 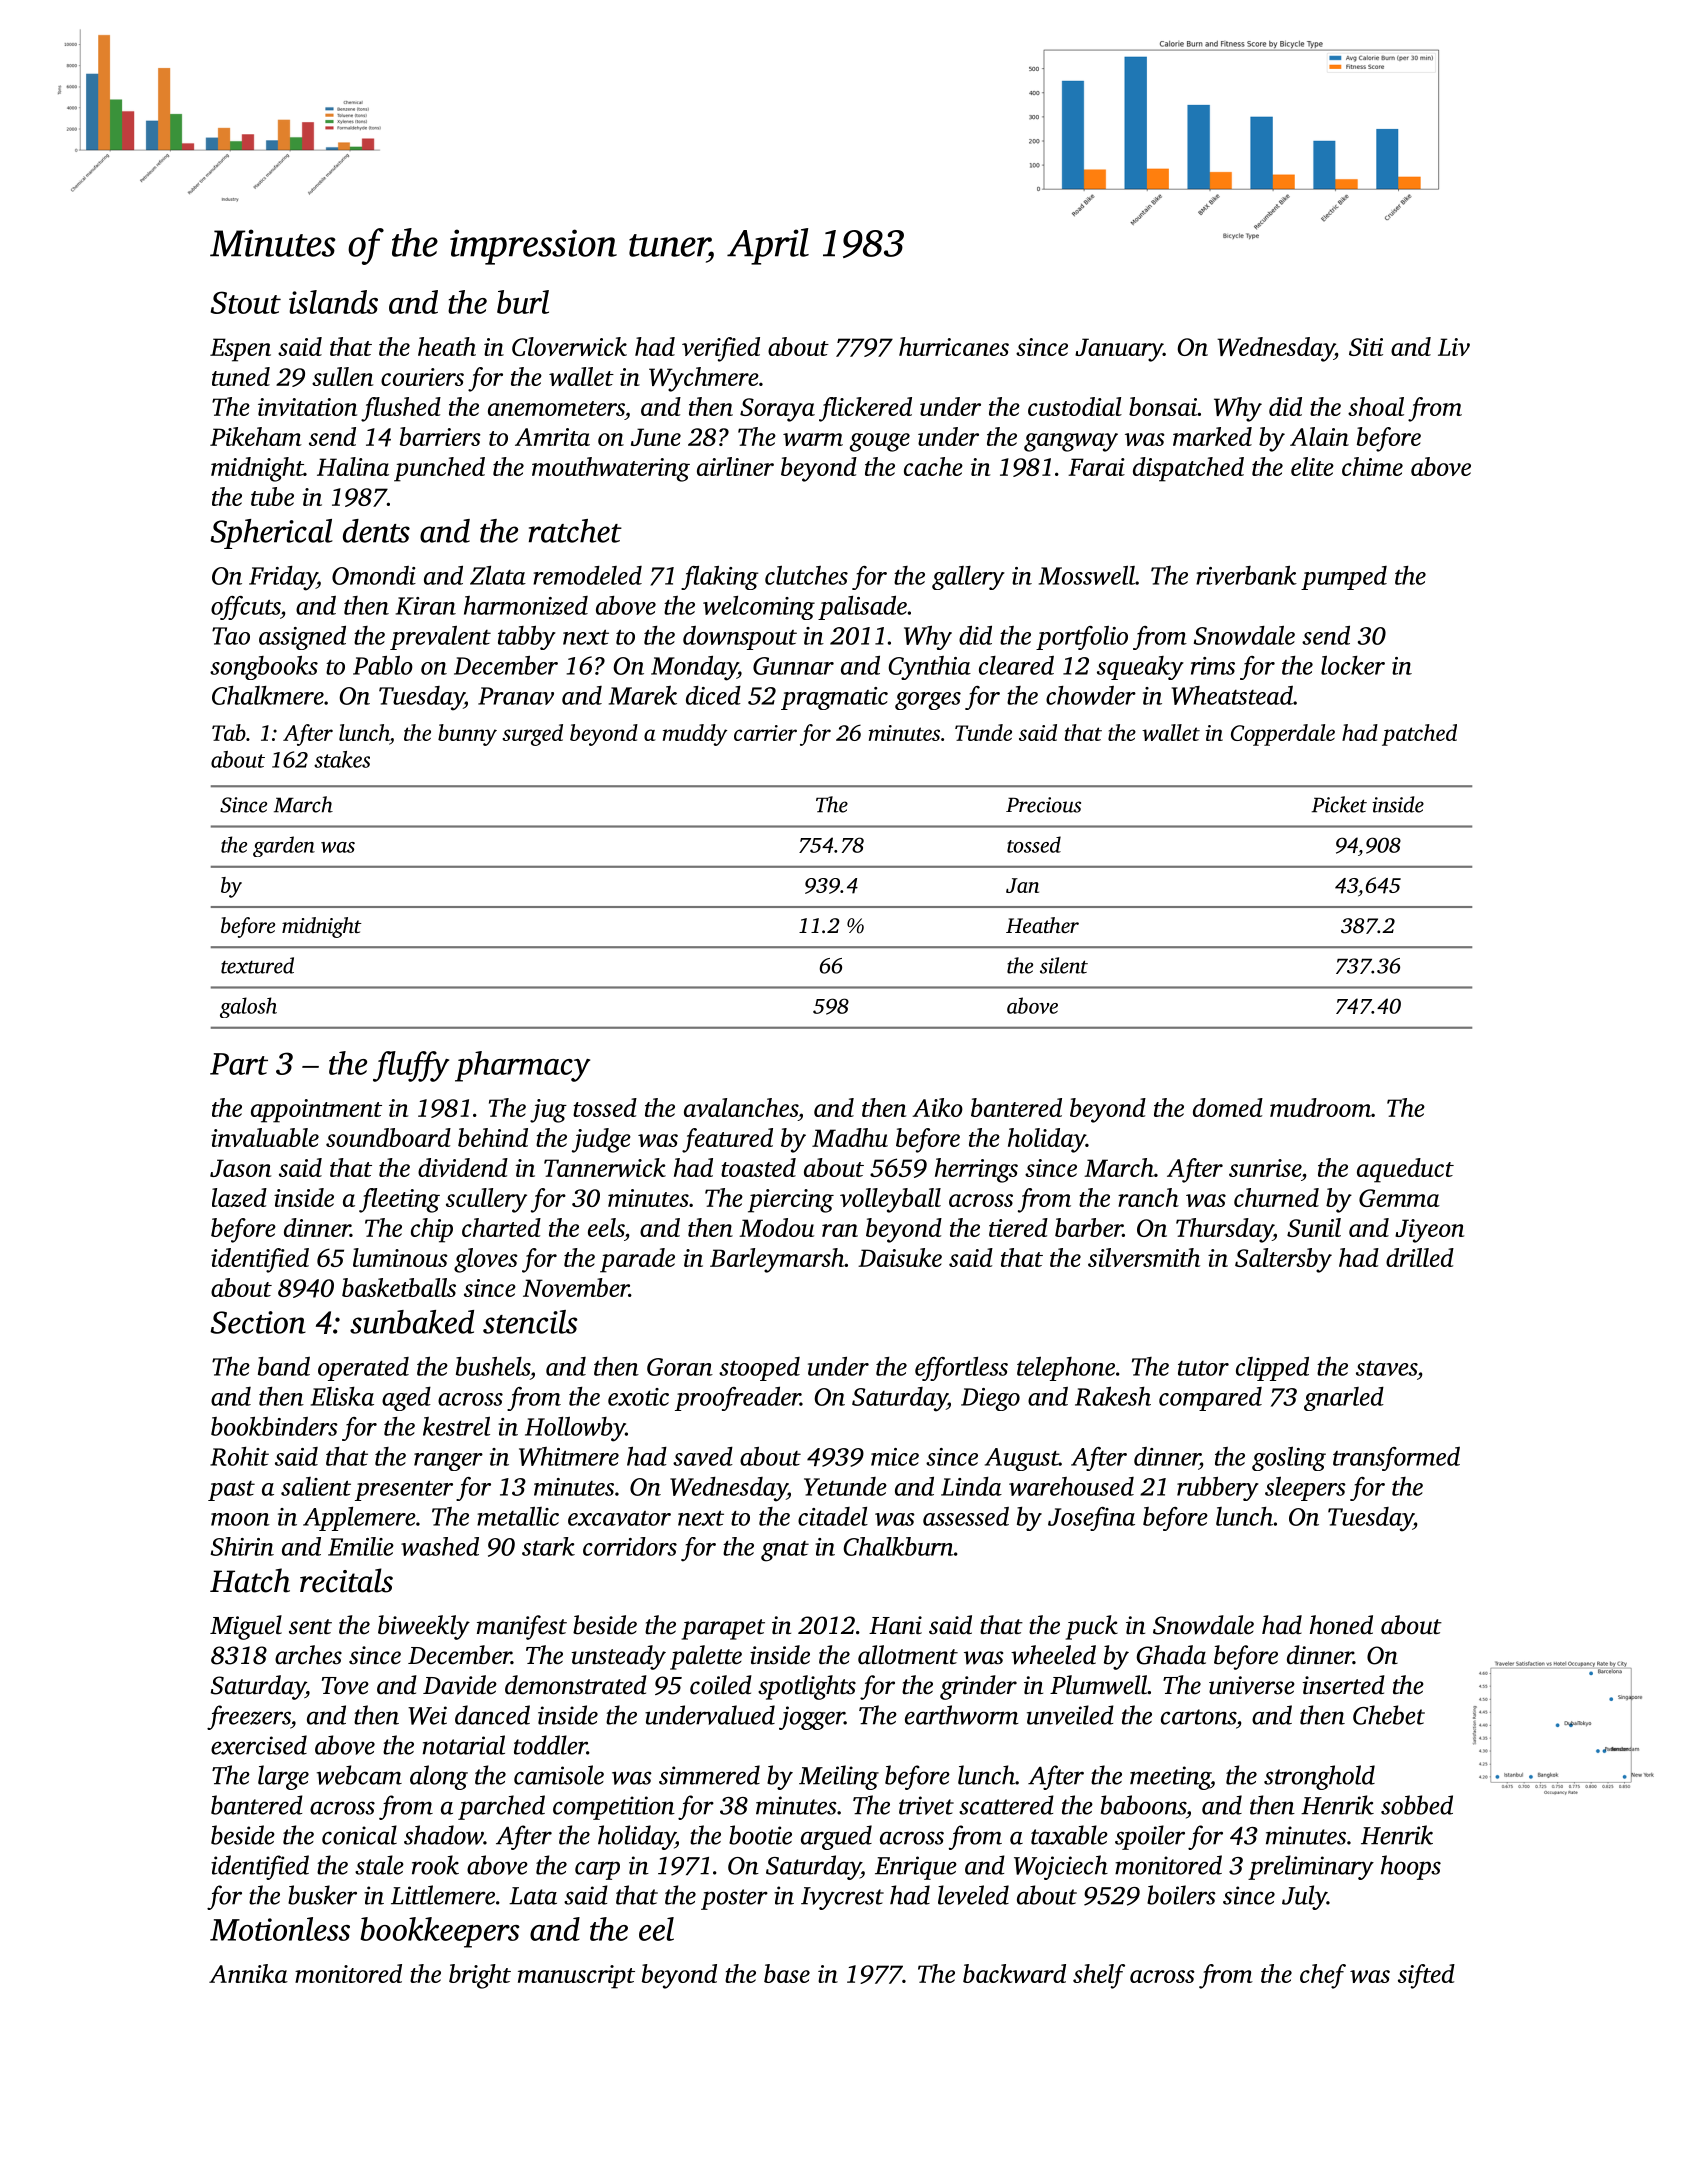 What do you see at coordinates (1064, 965) in the screenshot?
I see `silent` at bounding box center [1064, 965].
